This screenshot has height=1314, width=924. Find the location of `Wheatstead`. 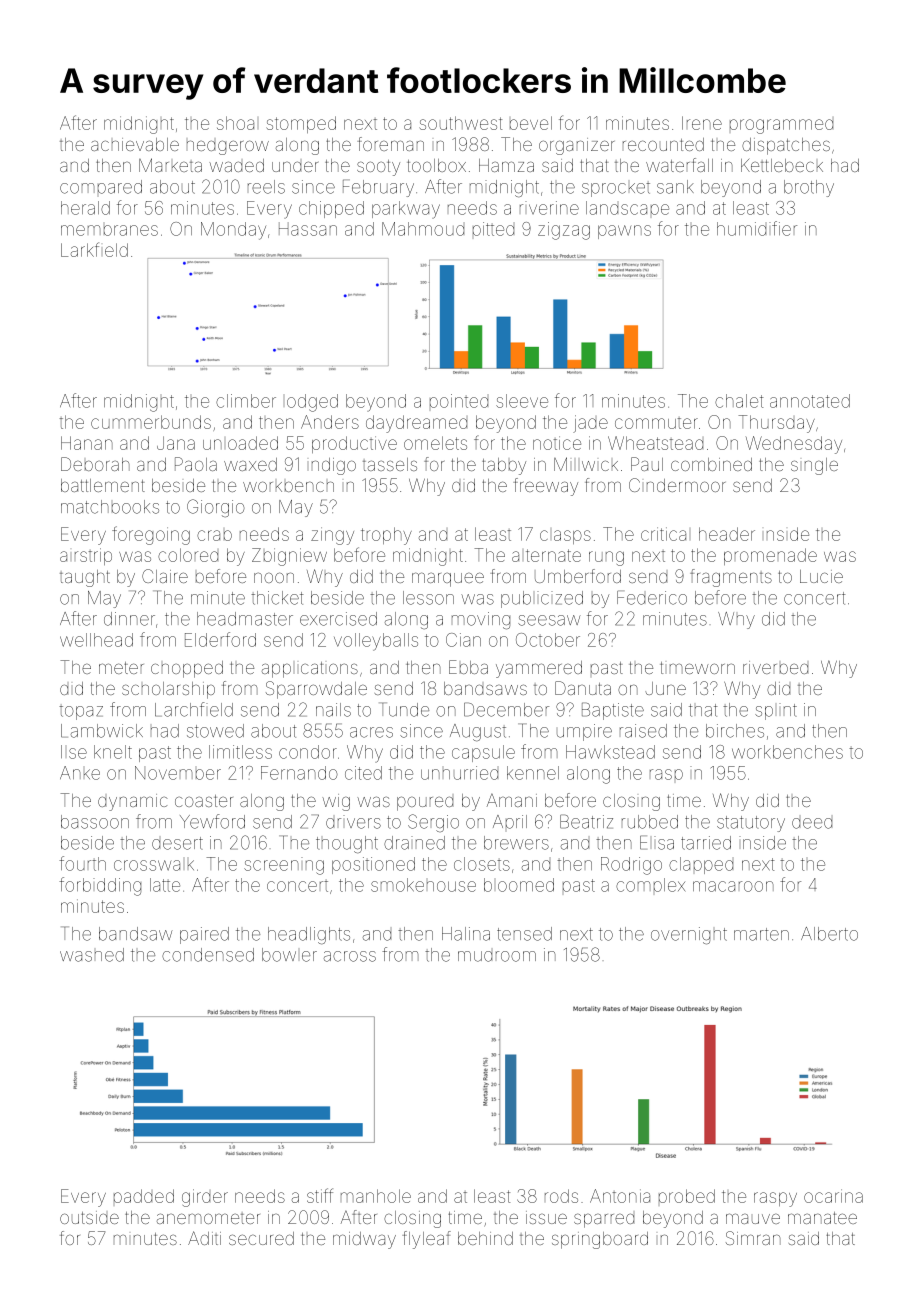

Wheatstead is located at coordinates (655, 443).
